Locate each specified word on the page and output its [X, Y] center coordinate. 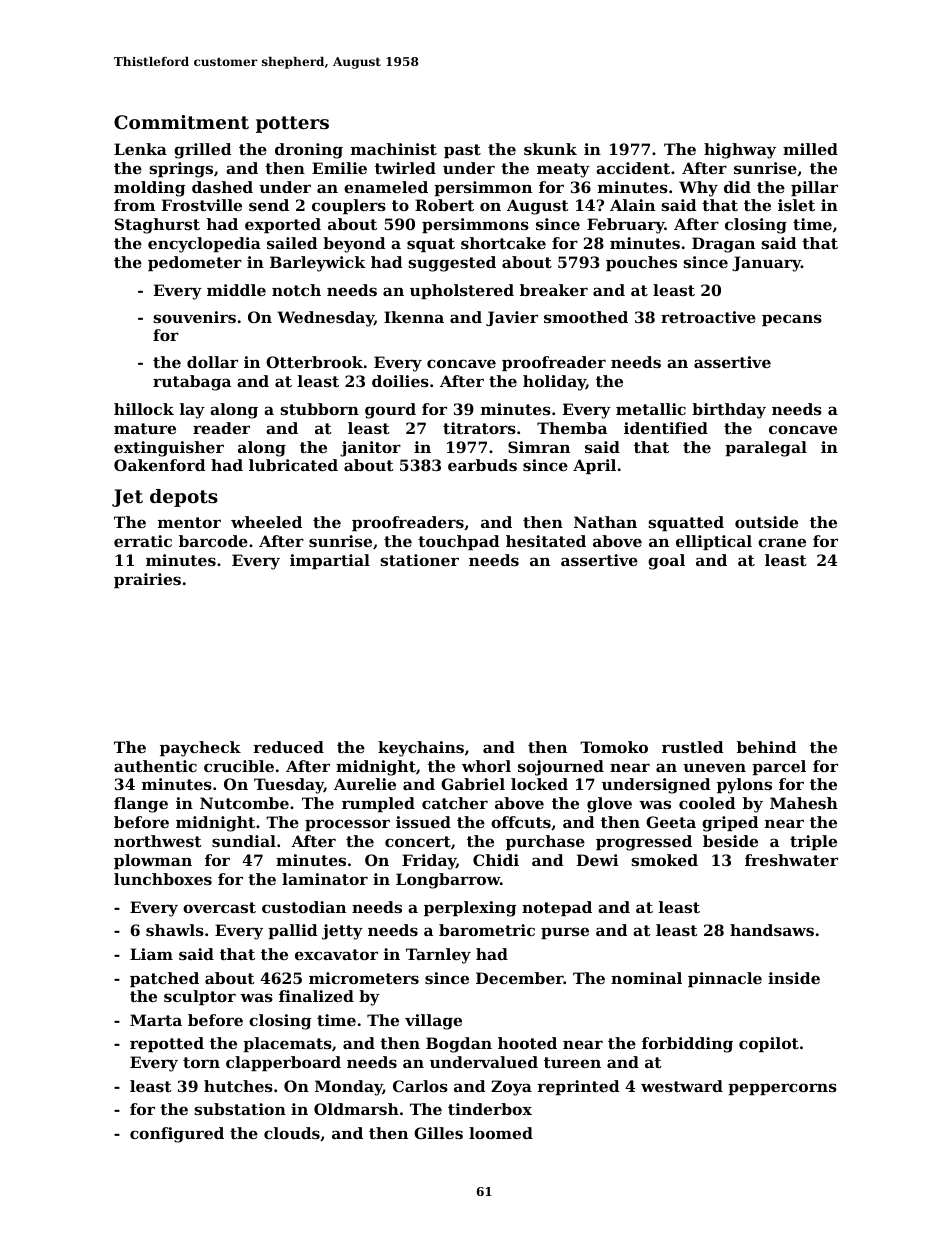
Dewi [598, 860]
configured [177, 1135]
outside [766, 522]
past [462, 151]
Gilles [438, 1133]
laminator [325, 879]
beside [730, 841]
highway [740, 151]
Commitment [181, 122]
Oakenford [159, 465]
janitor [370, 449]
